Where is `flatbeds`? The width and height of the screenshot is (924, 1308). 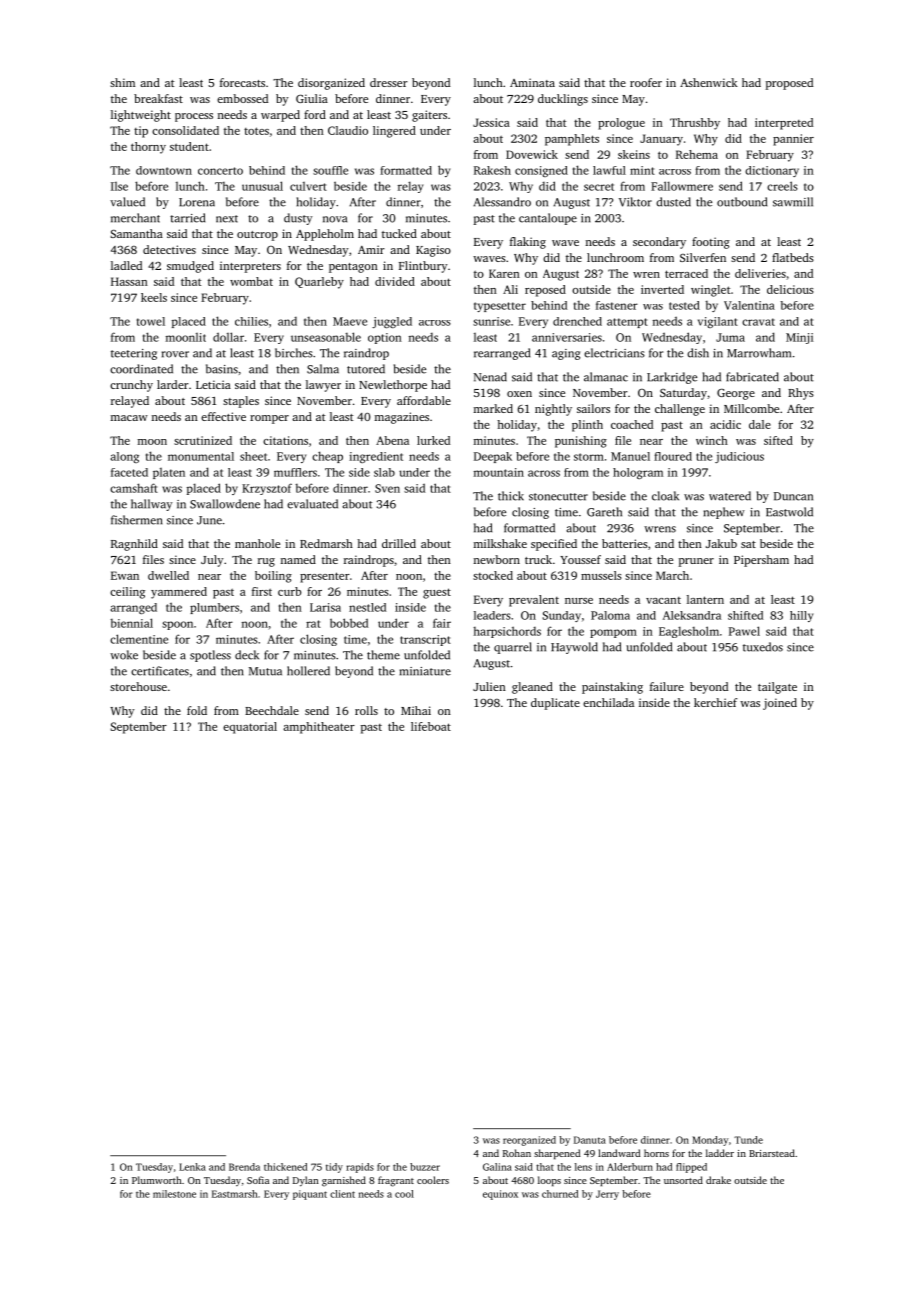
flatbeds is located at coordinates (793, 257).
